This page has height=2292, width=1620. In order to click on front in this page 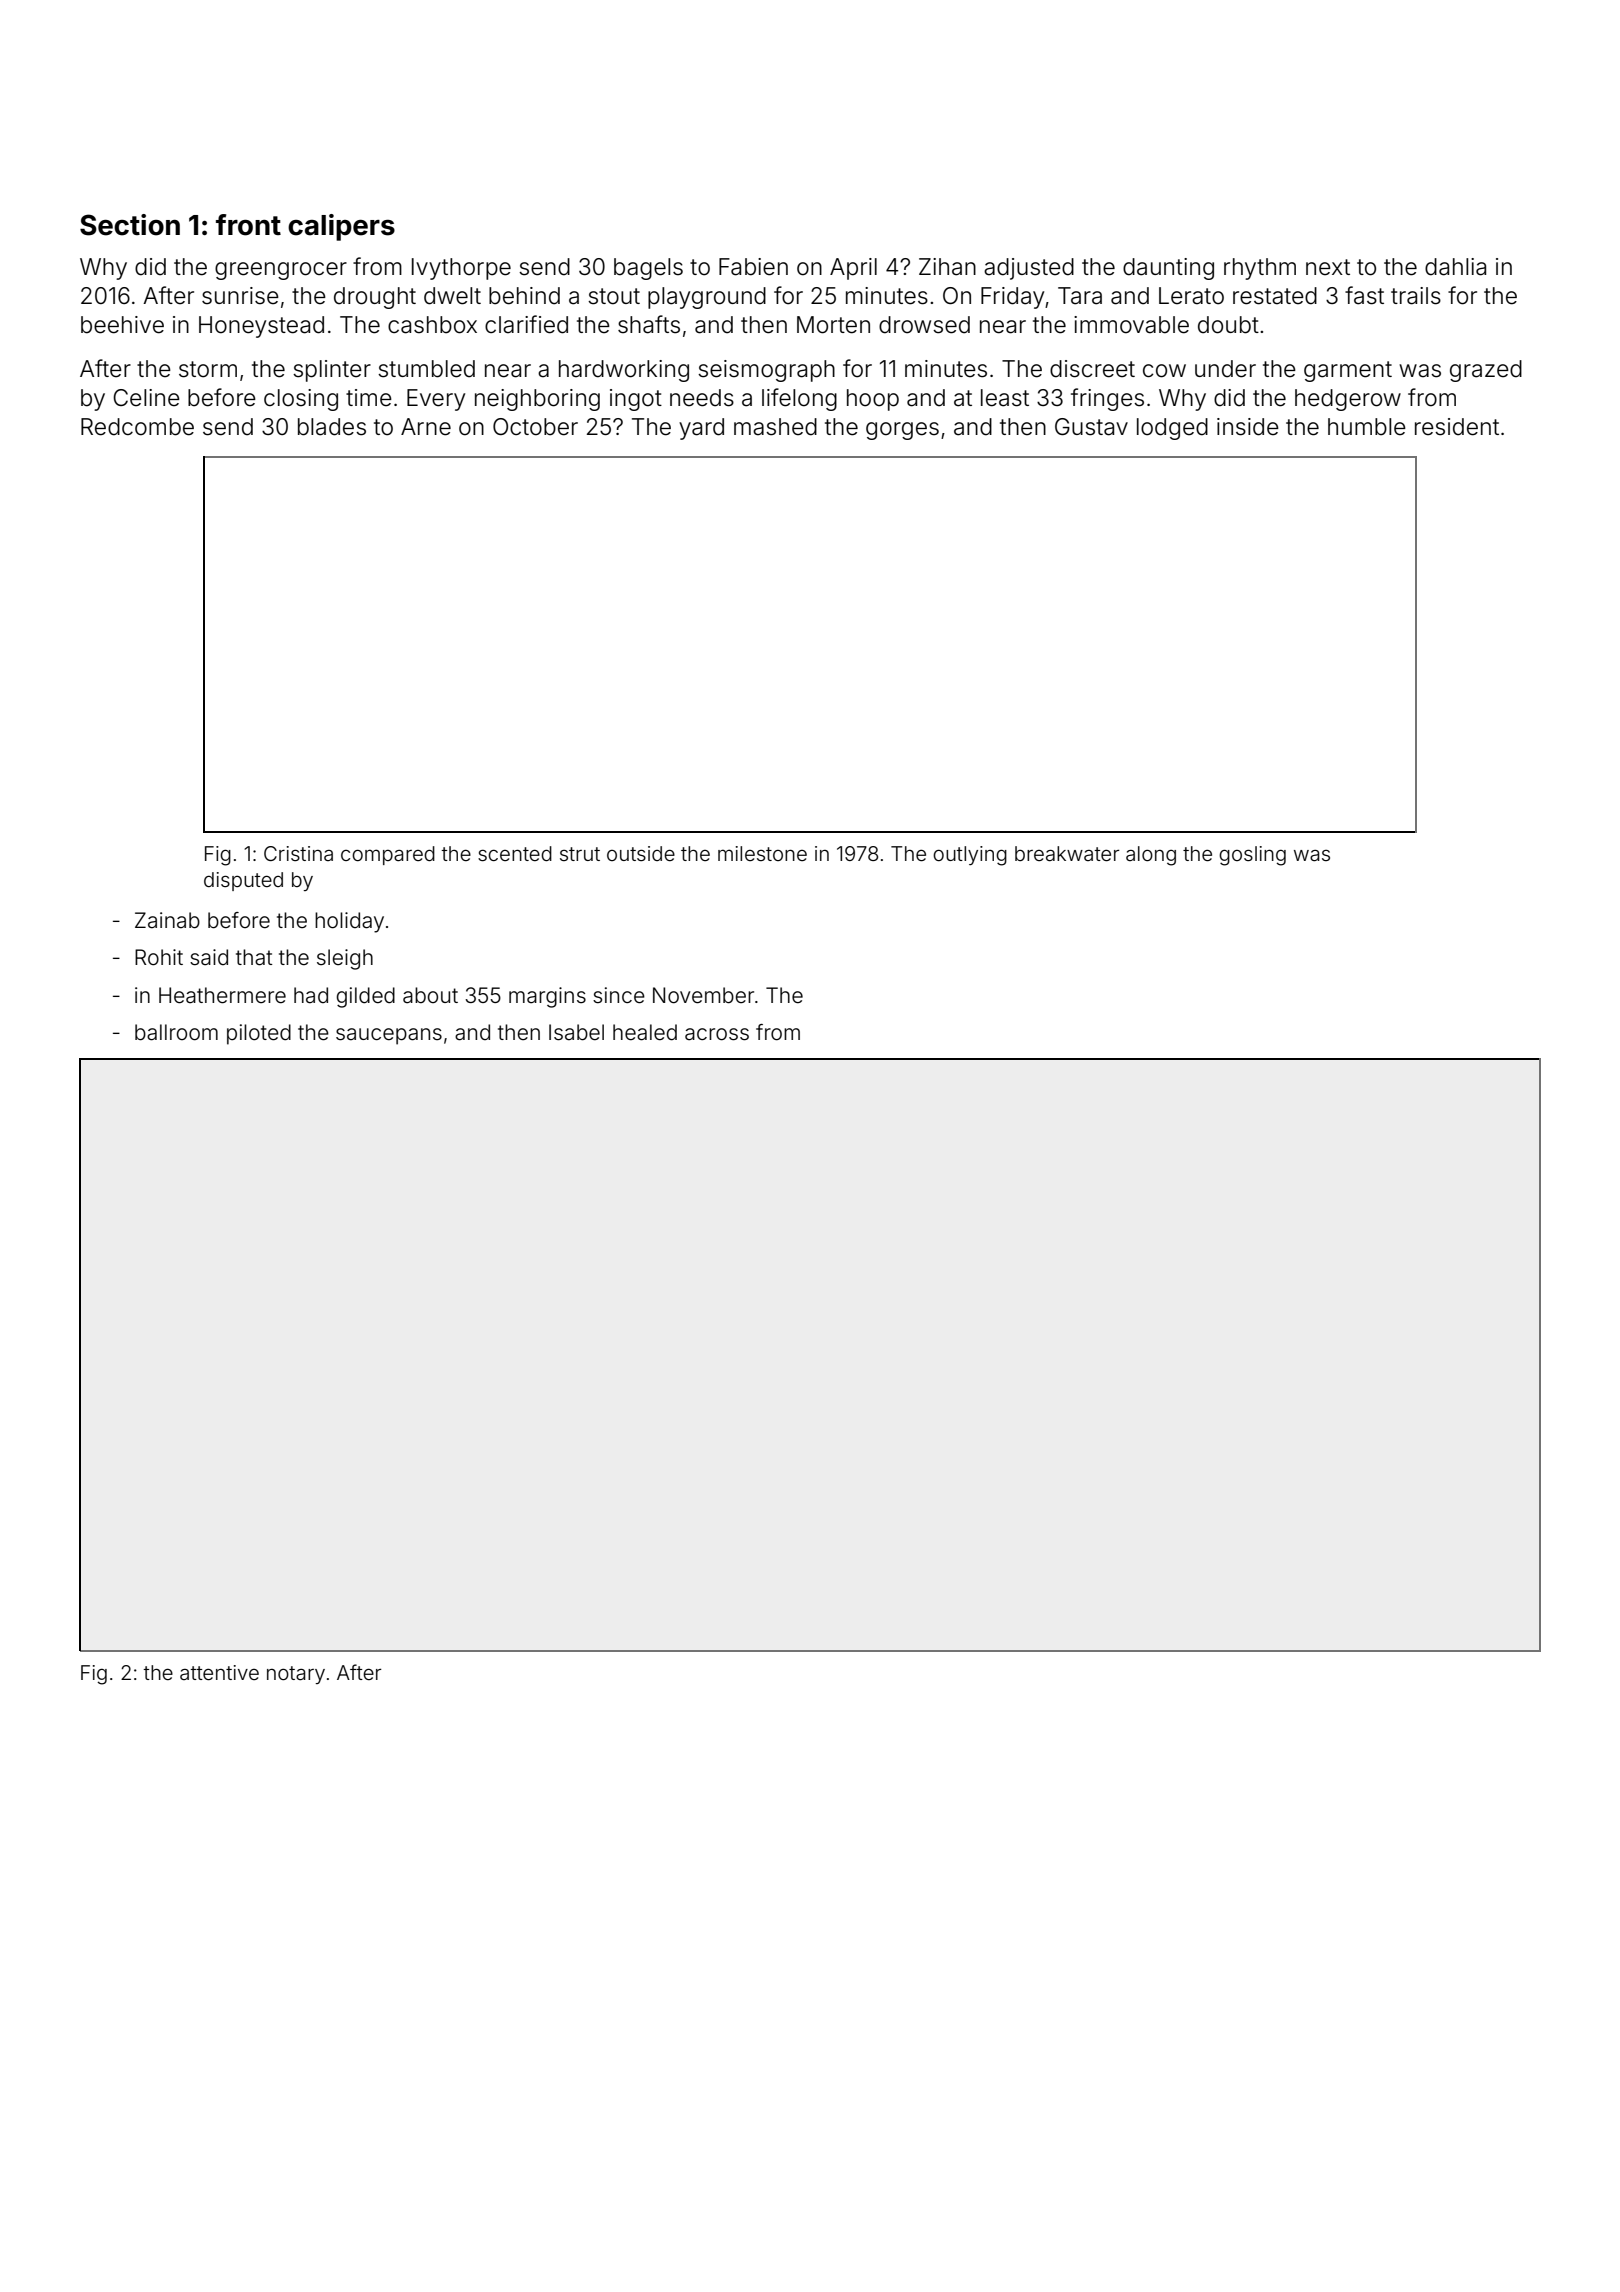, I will do `click(248, 225)`.
